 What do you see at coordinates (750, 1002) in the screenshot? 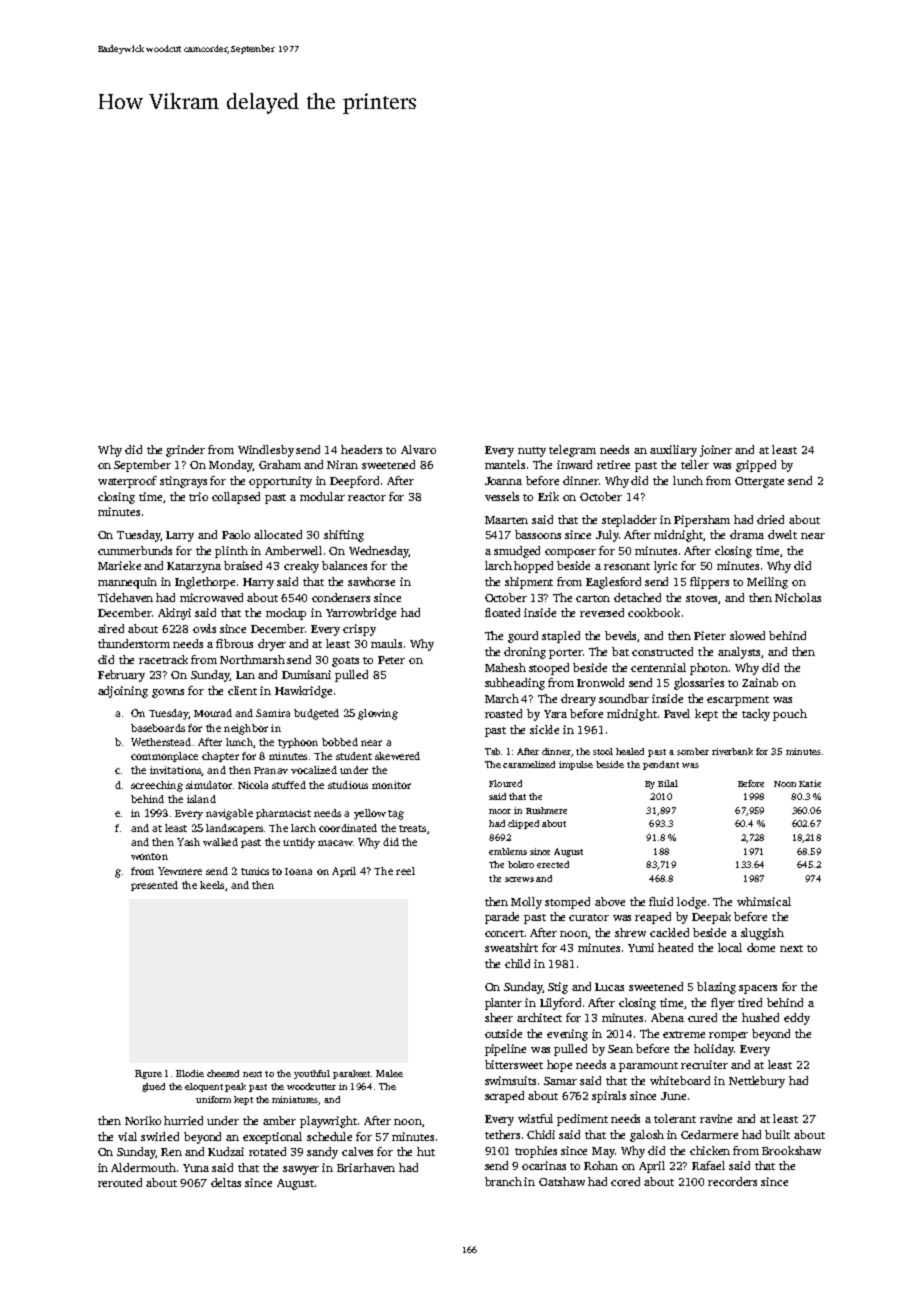
I see `tired` at bounding box center [750, 1002].
